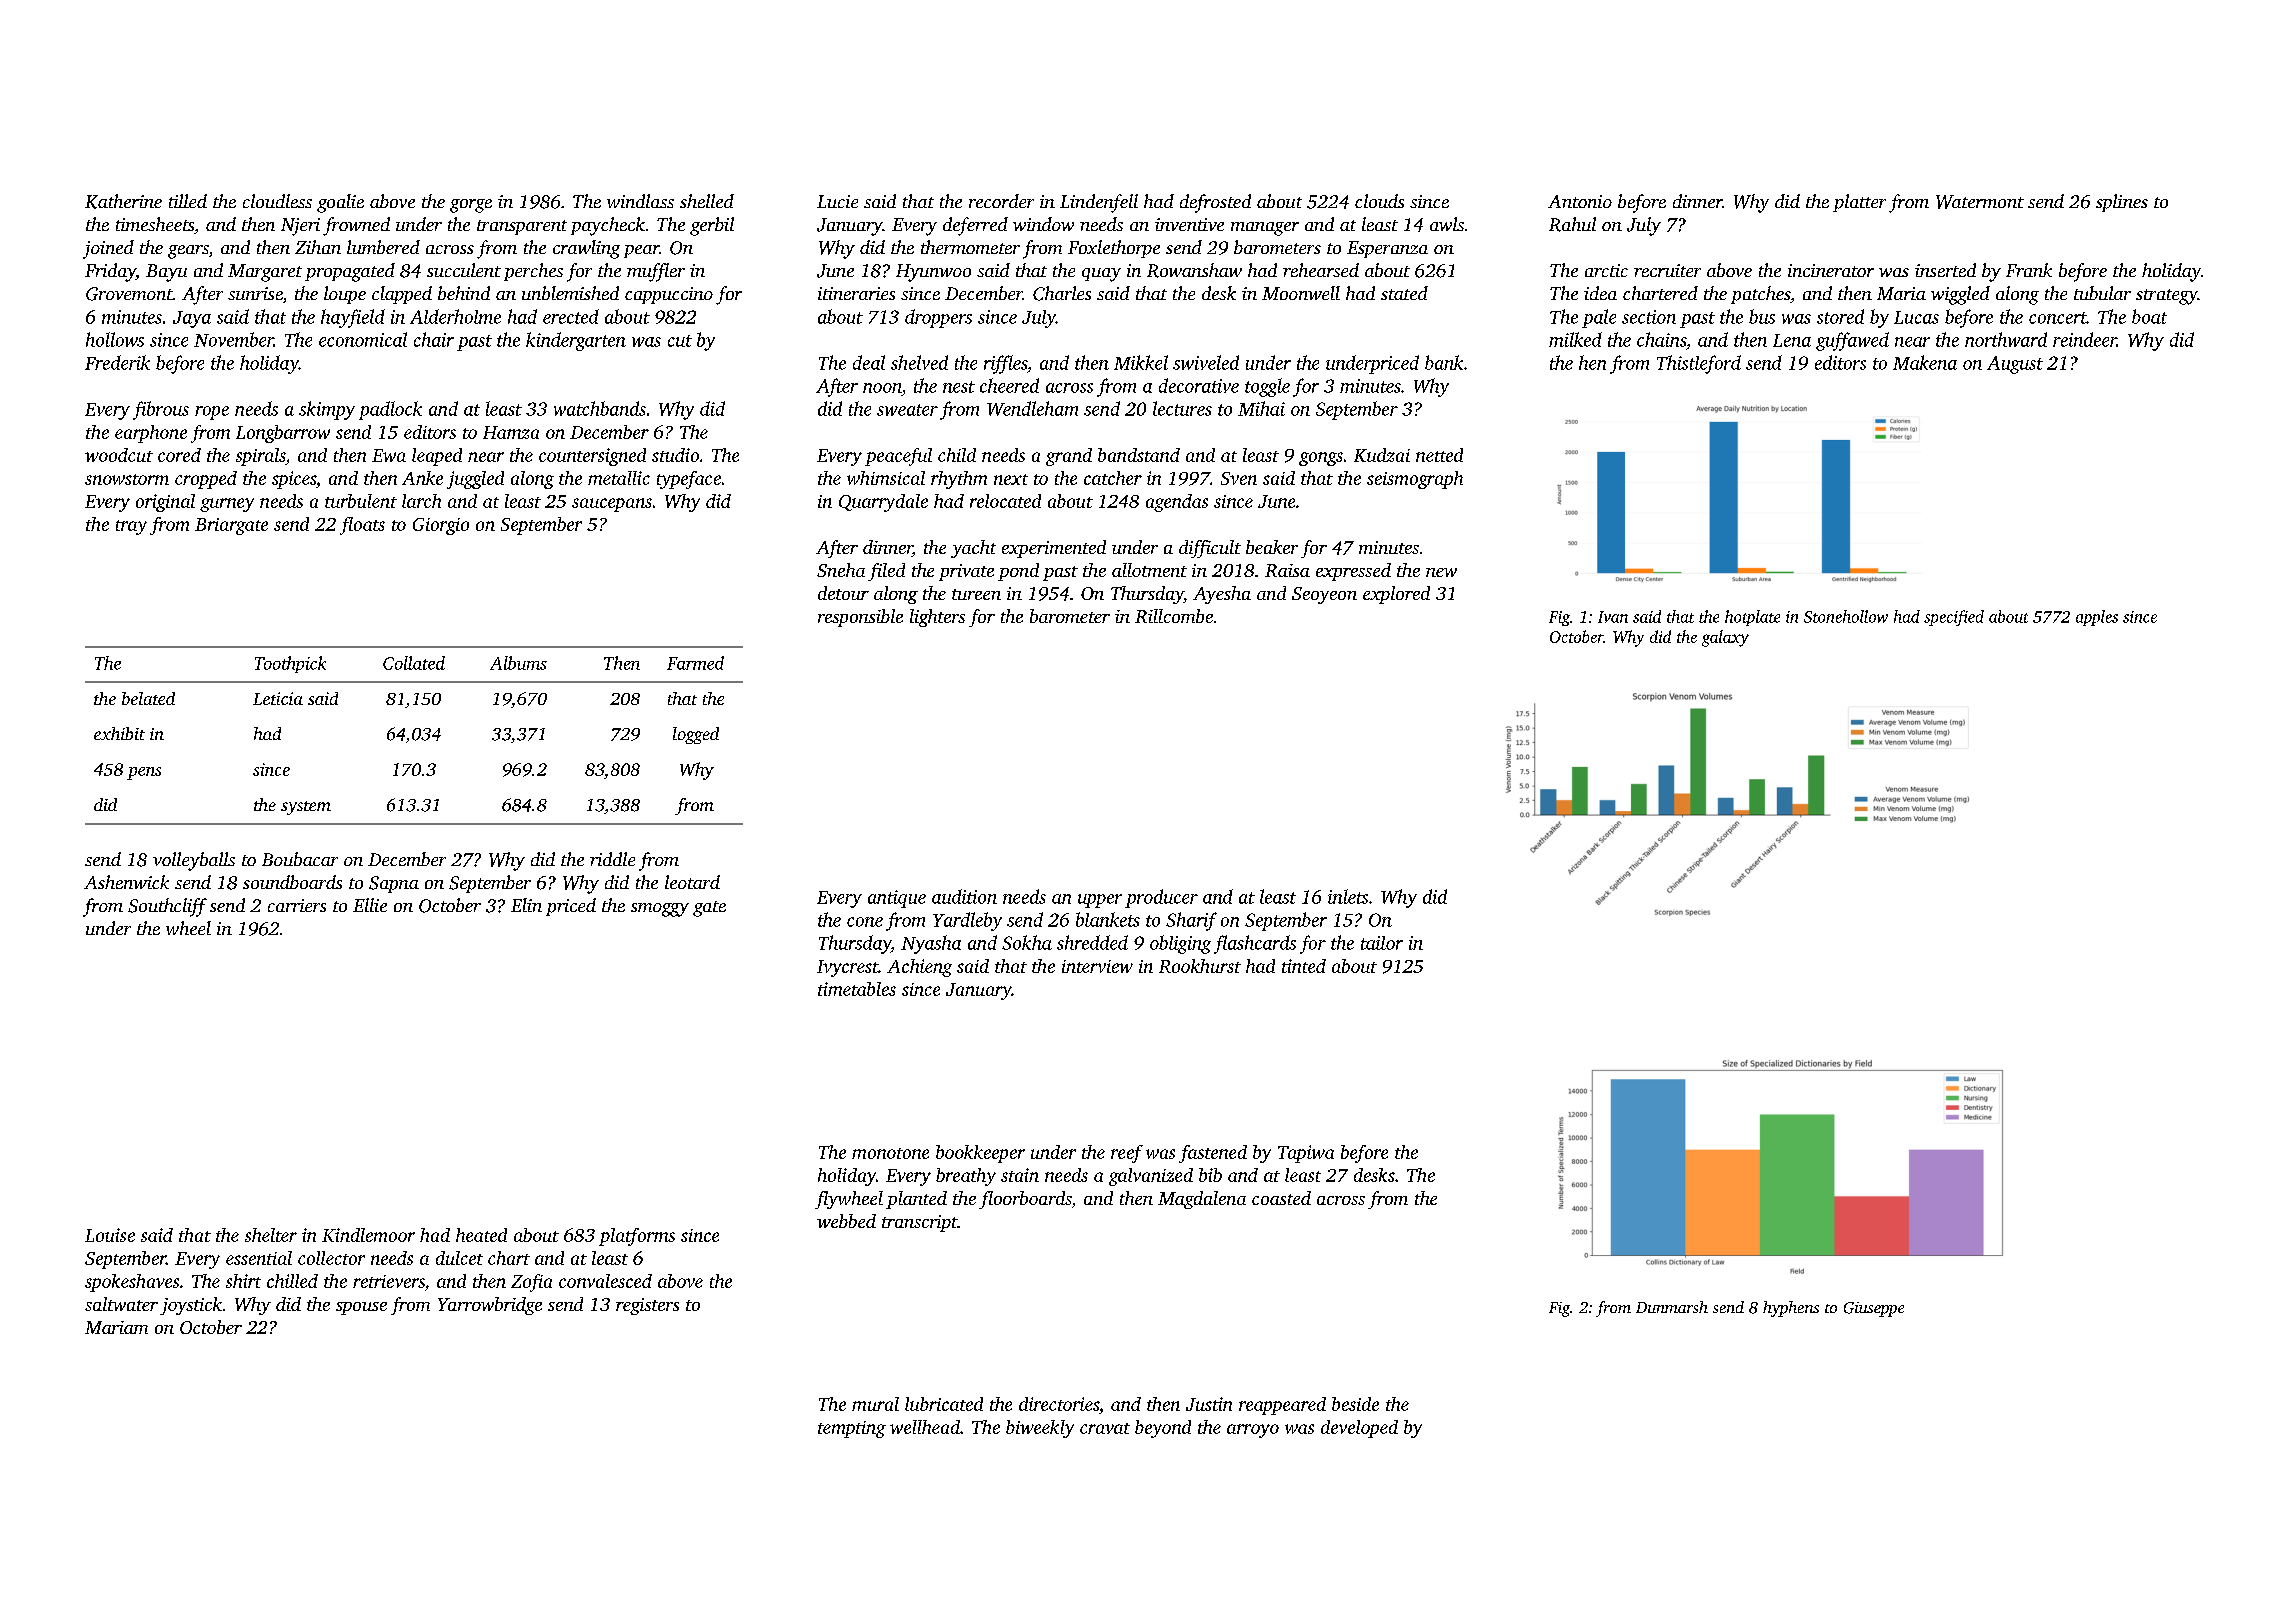 The height and width of the screenshot is (1620, 2292). Describe the element at coordinates (1387, 249) in the screenshot. I see `Esperanza` at that location.
